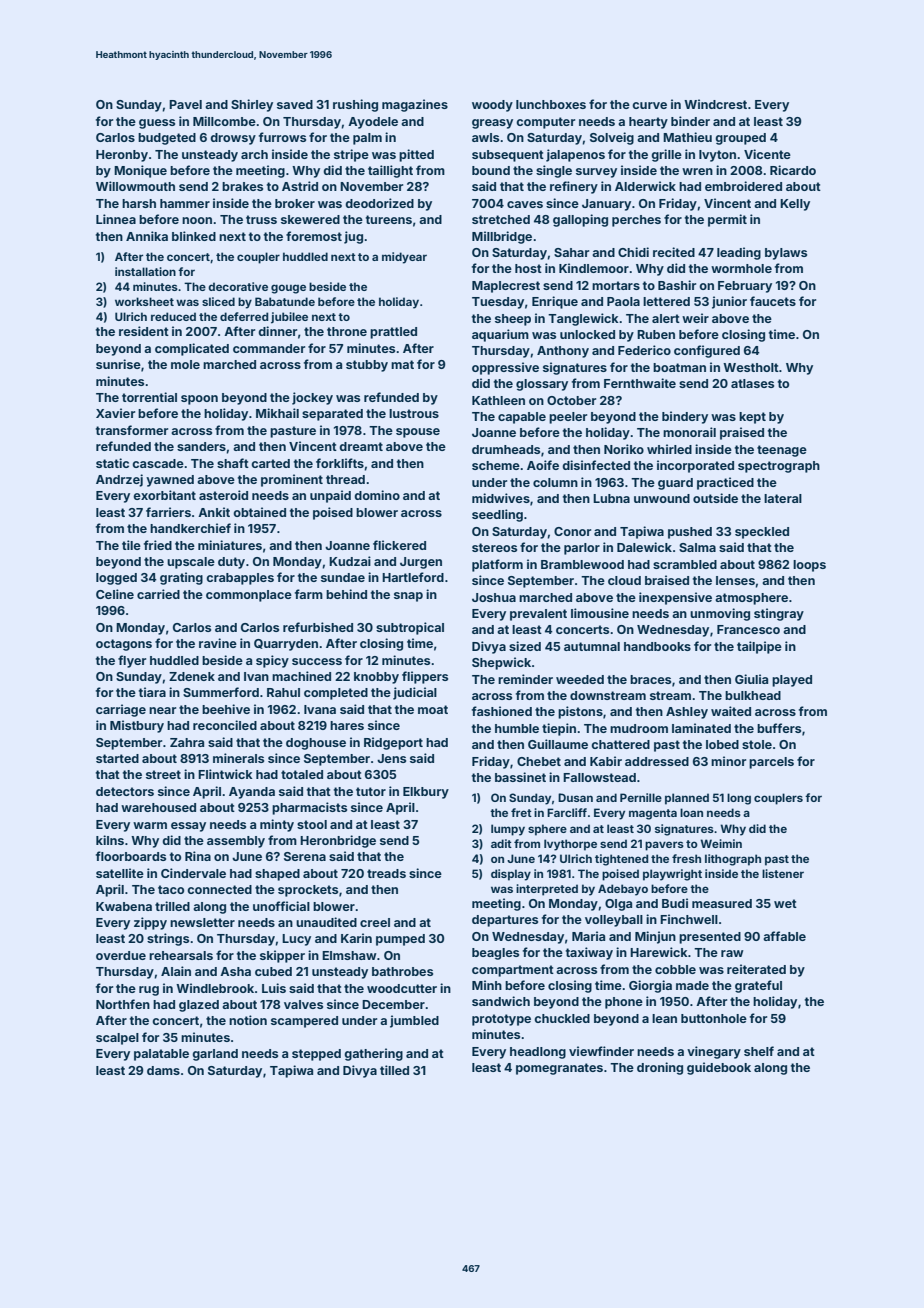 This image has width=924, height=1308. What do you see at coordinates (782, 451) in the image?
I see `teenage` at bounding box center [782, 451].
